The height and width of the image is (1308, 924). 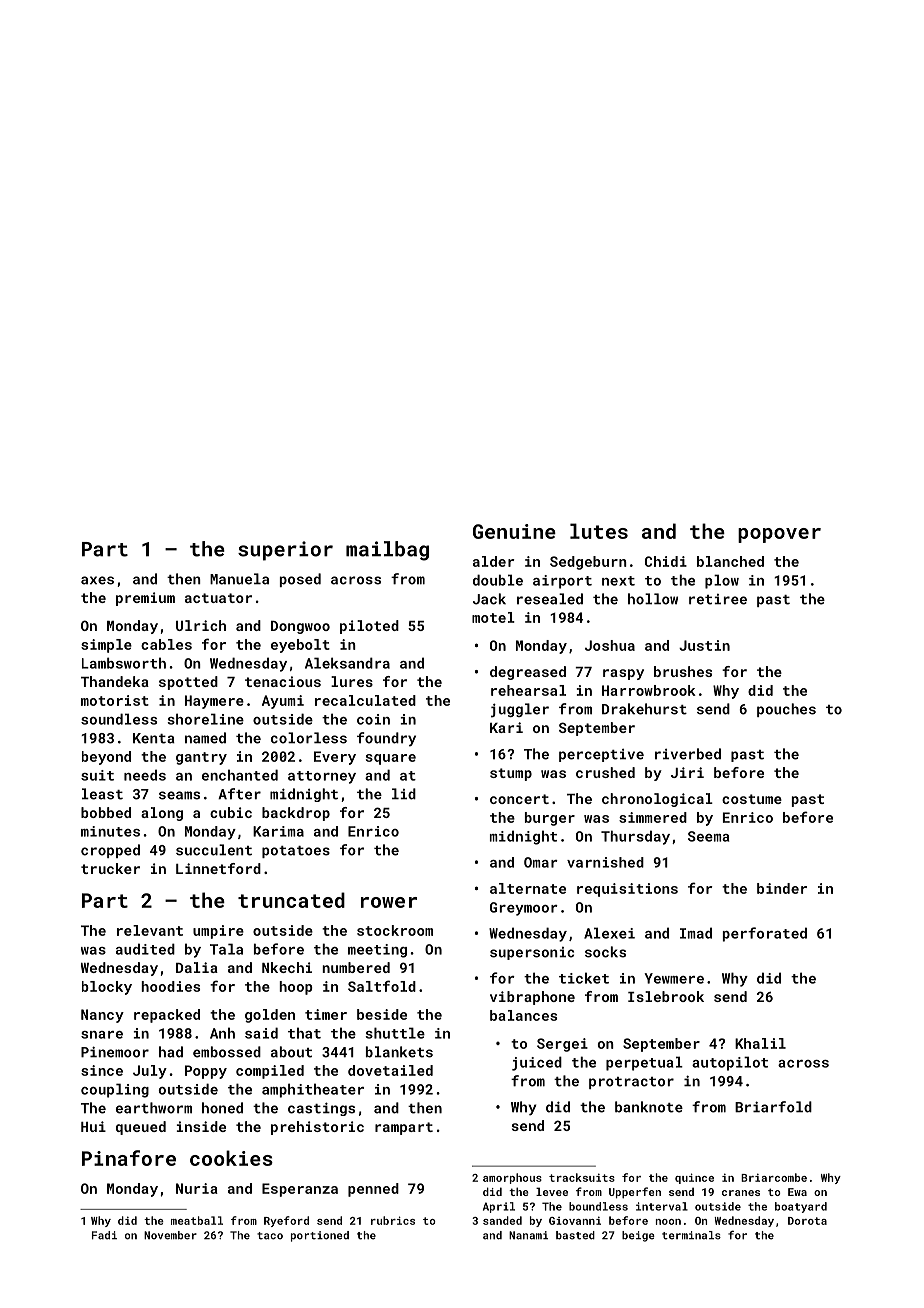 What do you see at coordinates (270, 1236) in the image?
I see `taco` at bounding box center [270, 1236].
